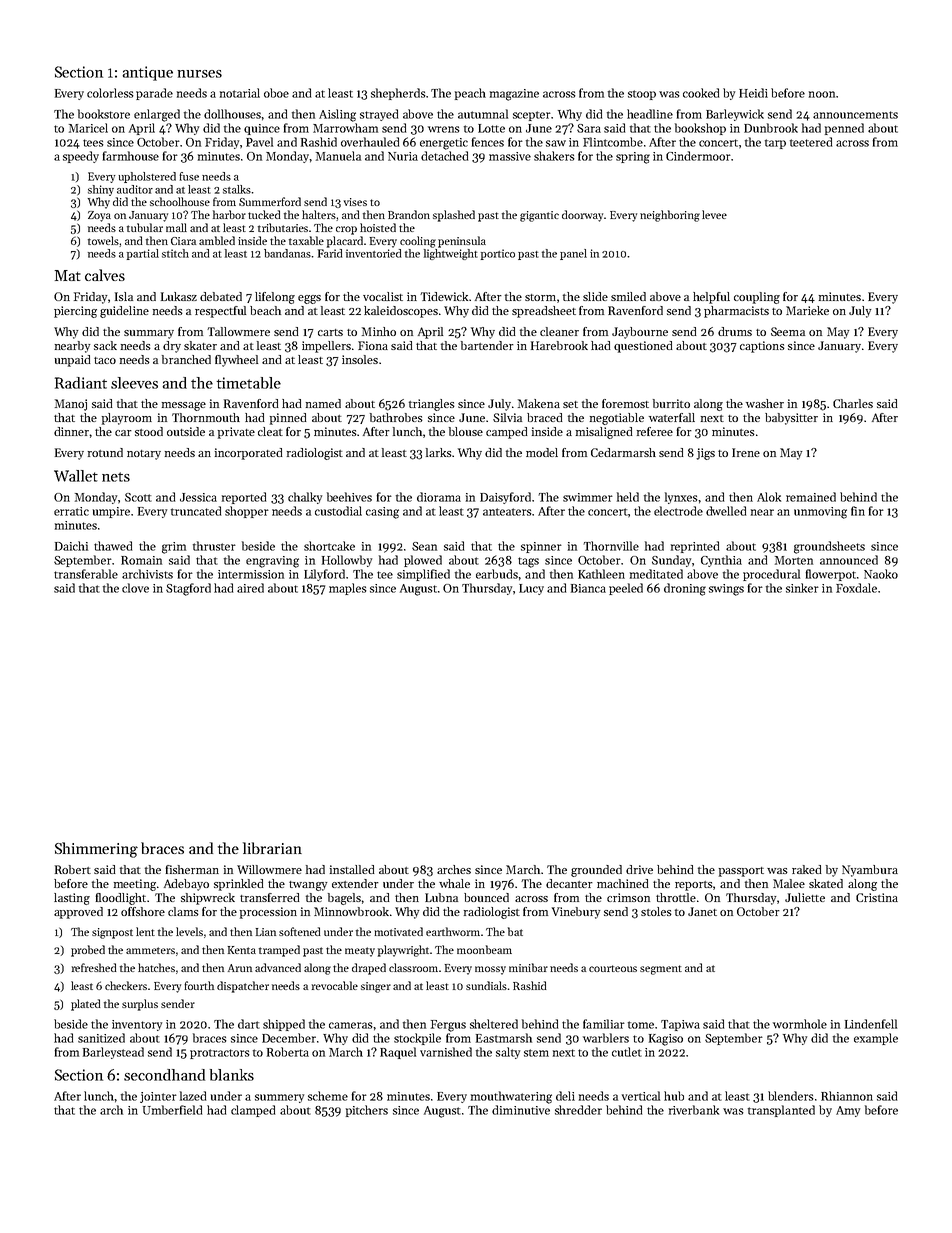 This page has width=952, height=1233. Describe the element at coordinates (253, 1111) in the page. I see `clamped` at that location.
